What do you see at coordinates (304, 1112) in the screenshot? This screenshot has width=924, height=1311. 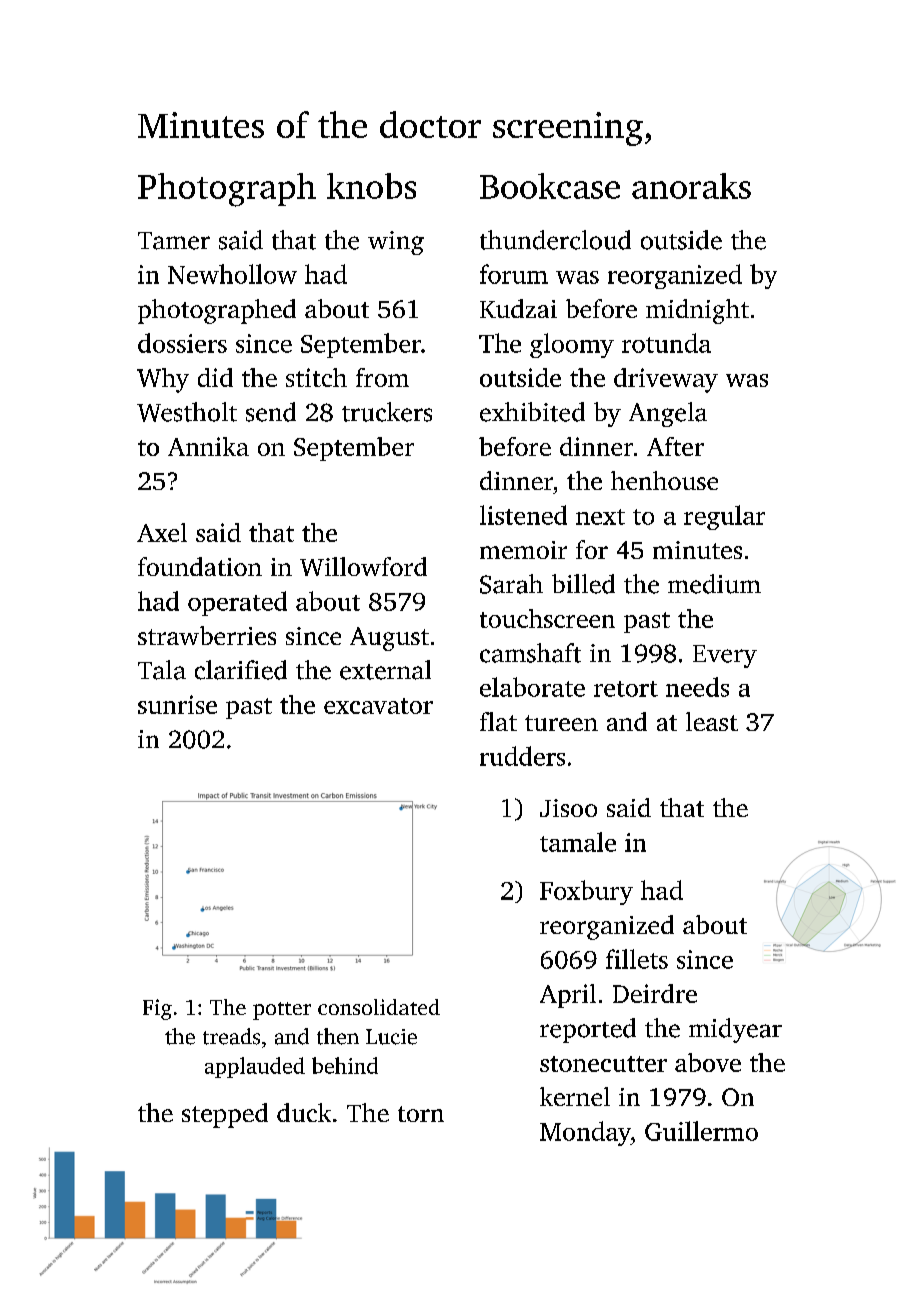 I see `duck` at bounding box center [304, 1112].
